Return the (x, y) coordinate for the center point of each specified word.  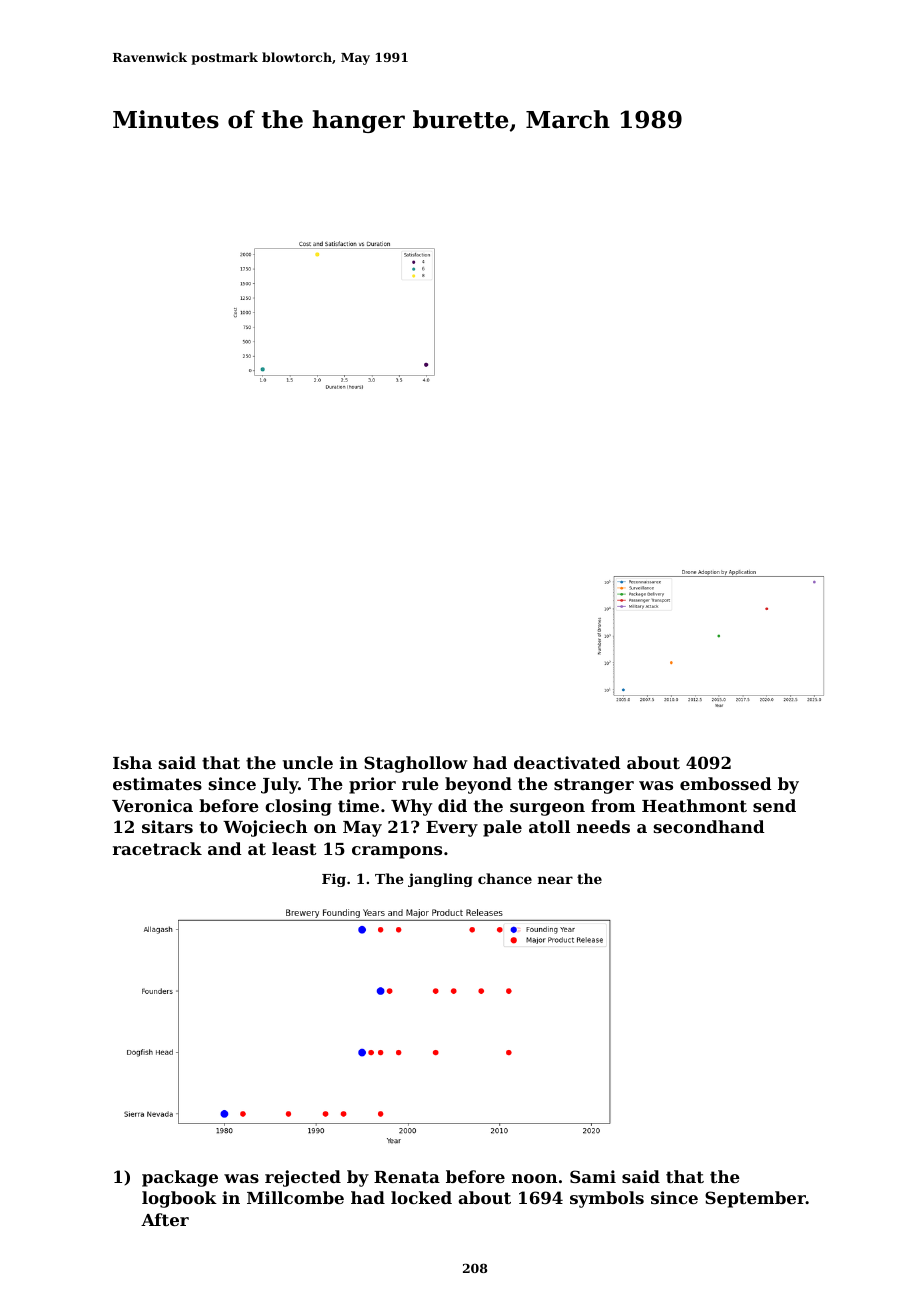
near (555, 880)
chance (505, 878)
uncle (308, 762)
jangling (440, 880)
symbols (607, 1199)
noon (534, 1178)
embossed (726, 783)
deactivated (567, 762)
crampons (397, 852)
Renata (407, 1177)
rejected (303, 1178)
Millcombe (295, 1197)
